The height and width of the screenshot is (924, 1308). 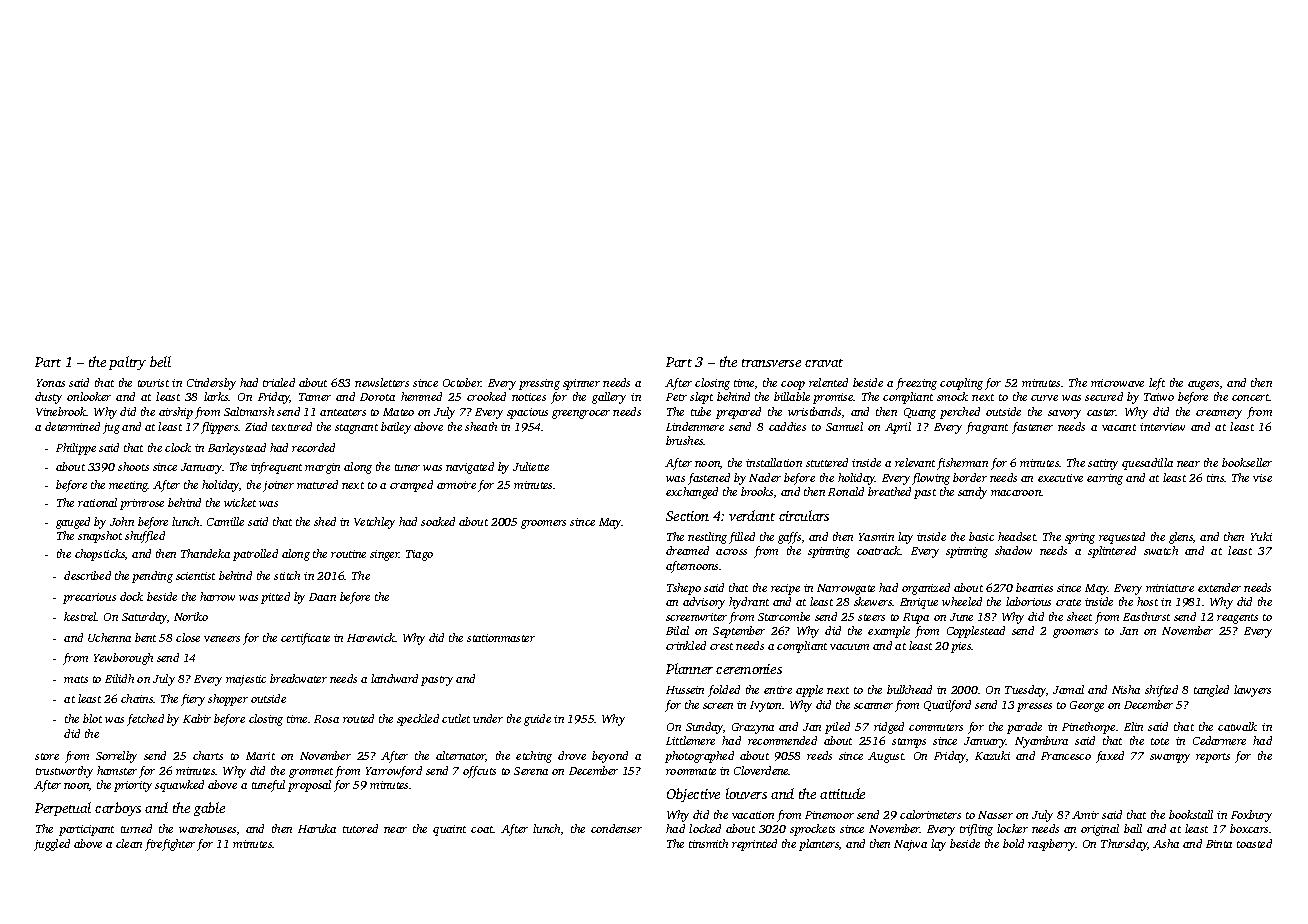 I want to click on veneers, so click(x=222, y=639).
